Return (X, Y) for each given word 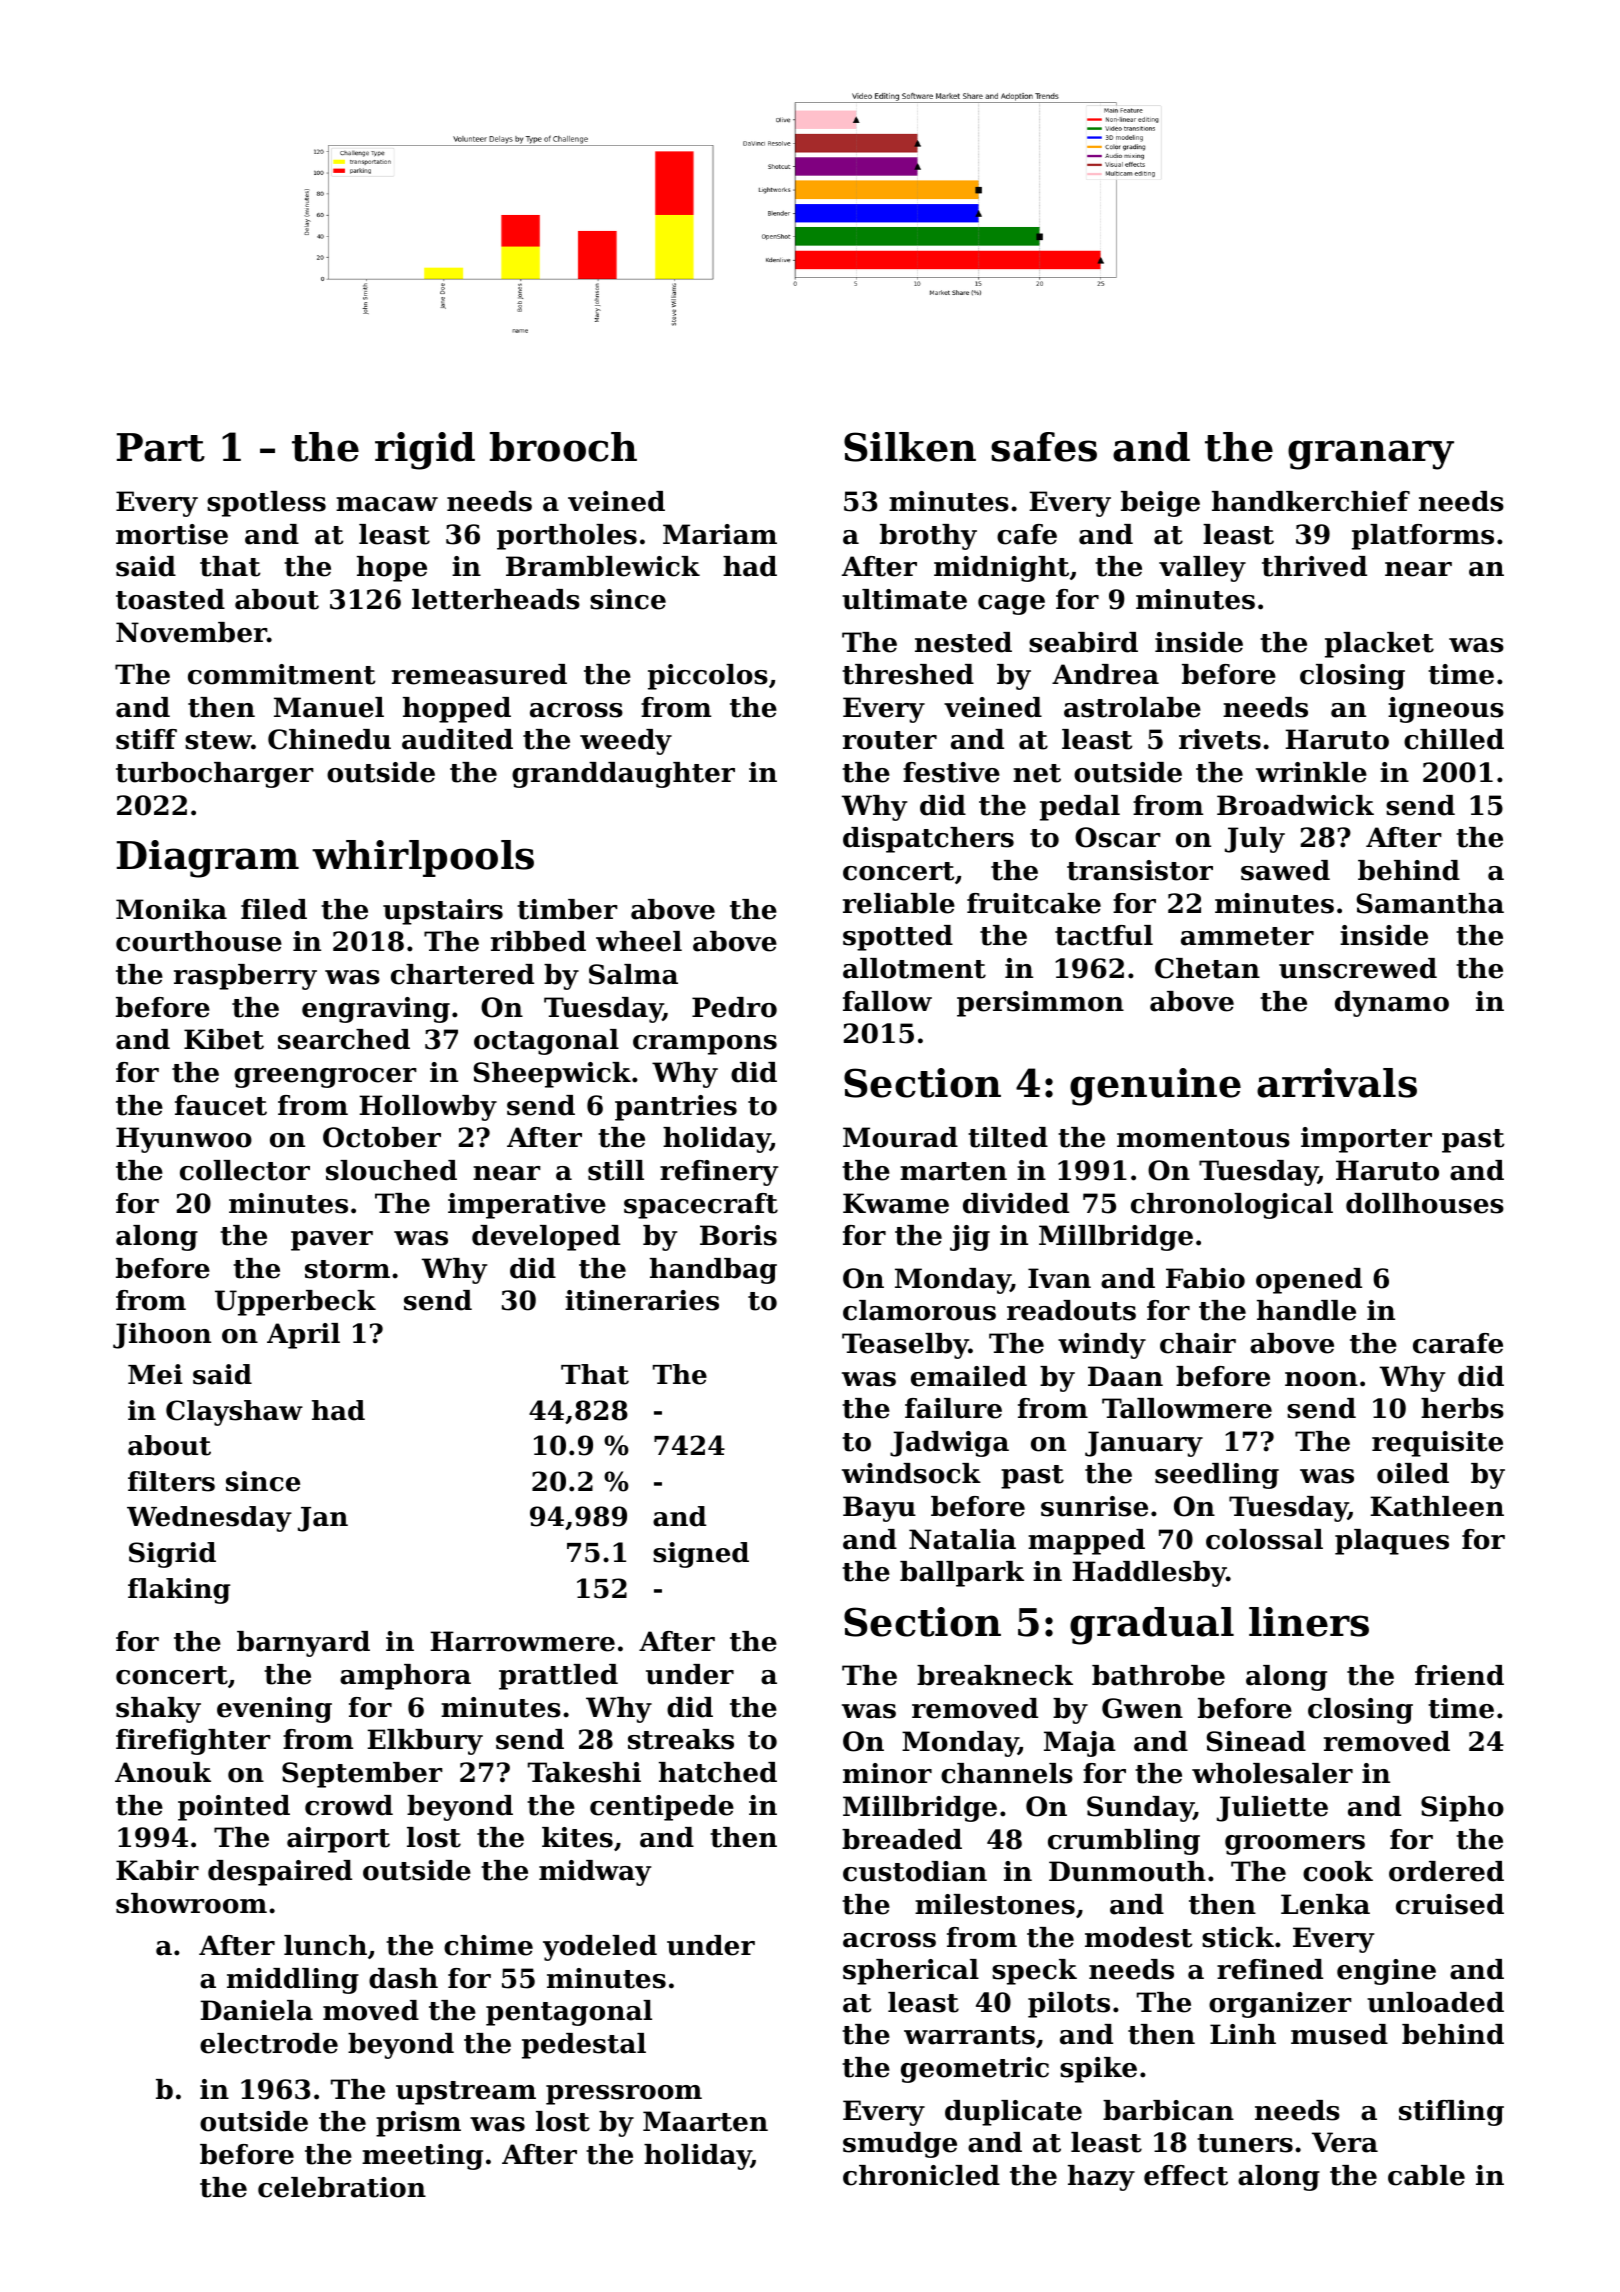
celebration (342, 2187)
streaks (681, 1739)
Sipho (1462, 1809)
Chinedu (329, 739)
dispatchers (928, 840)
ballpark (962, 1574)
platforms (1423, 537)
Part (161, 447)
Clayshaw (234, 1413)
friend (1459, 1675)
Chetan (1207, 968)
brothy (928, 537)
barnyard (303, 1644)
